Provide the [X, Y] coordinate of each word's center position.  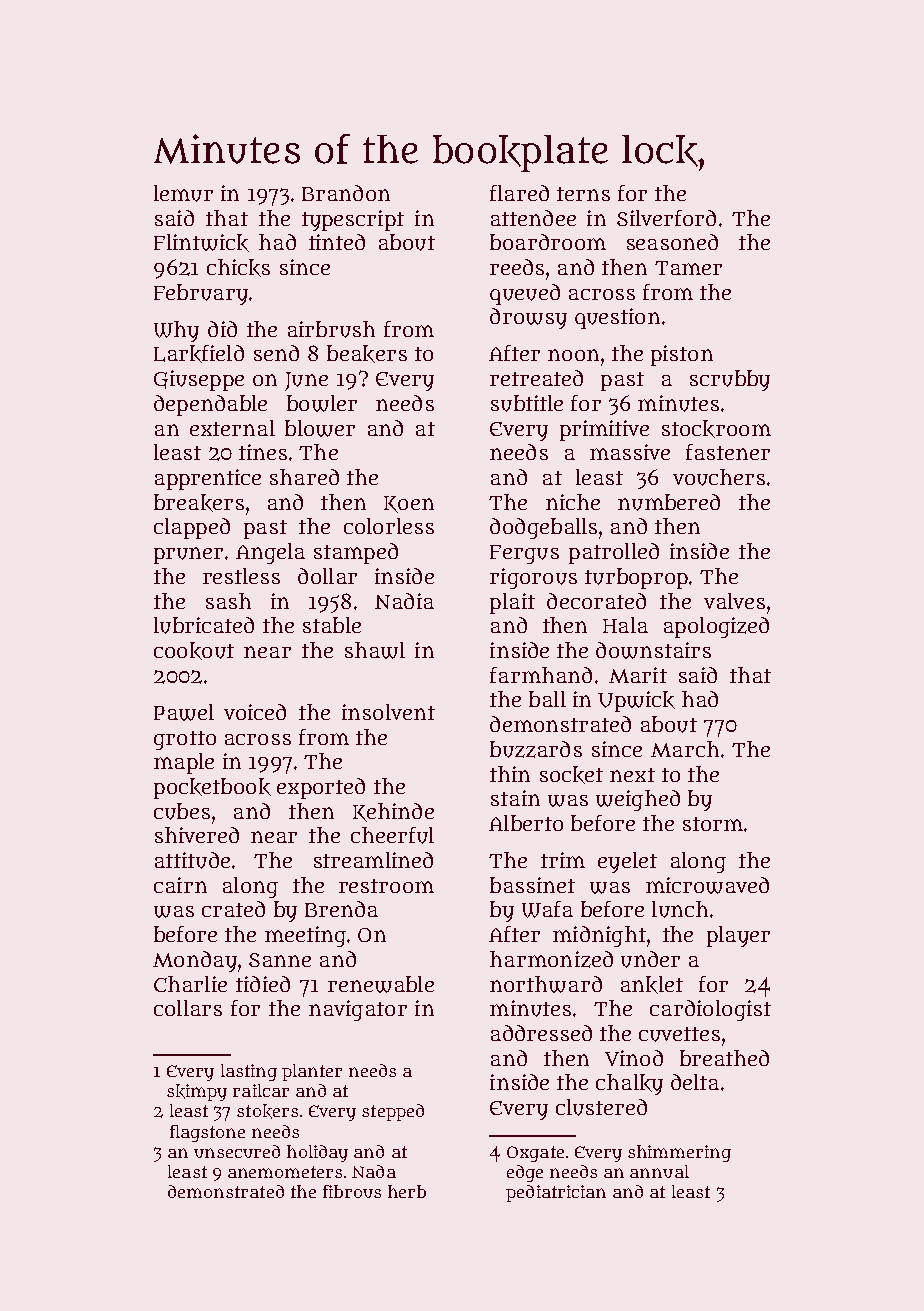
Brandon [346, 193]
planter [312, 1072]
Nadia [404, 601]
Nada [374, 1171]
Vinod [634, 1058]
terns [583, 194]
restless [241, 576]
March [685, 749]
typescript [353, 220]
